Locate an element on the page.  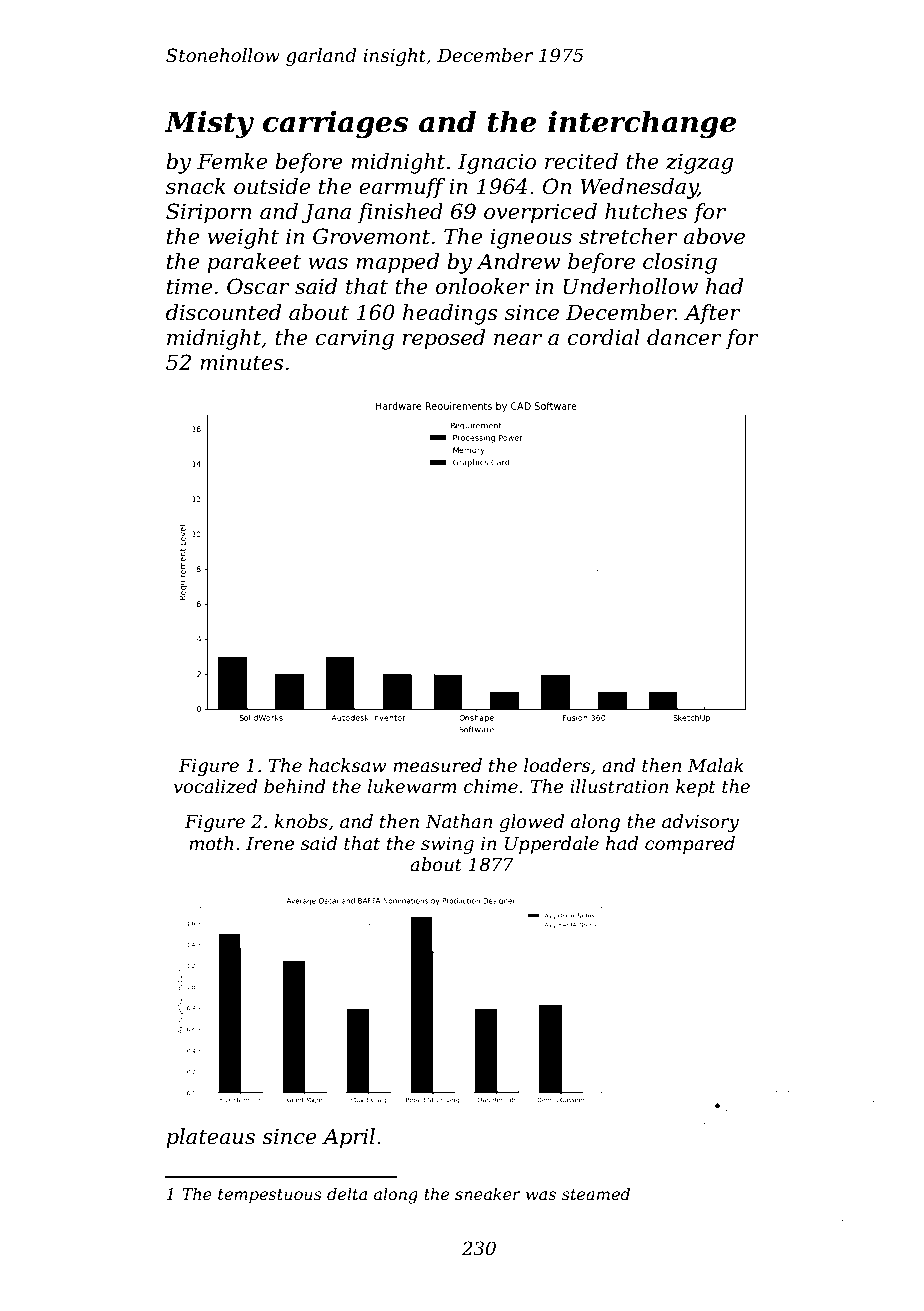
plateaus is located at coordinates (210, 1138).
